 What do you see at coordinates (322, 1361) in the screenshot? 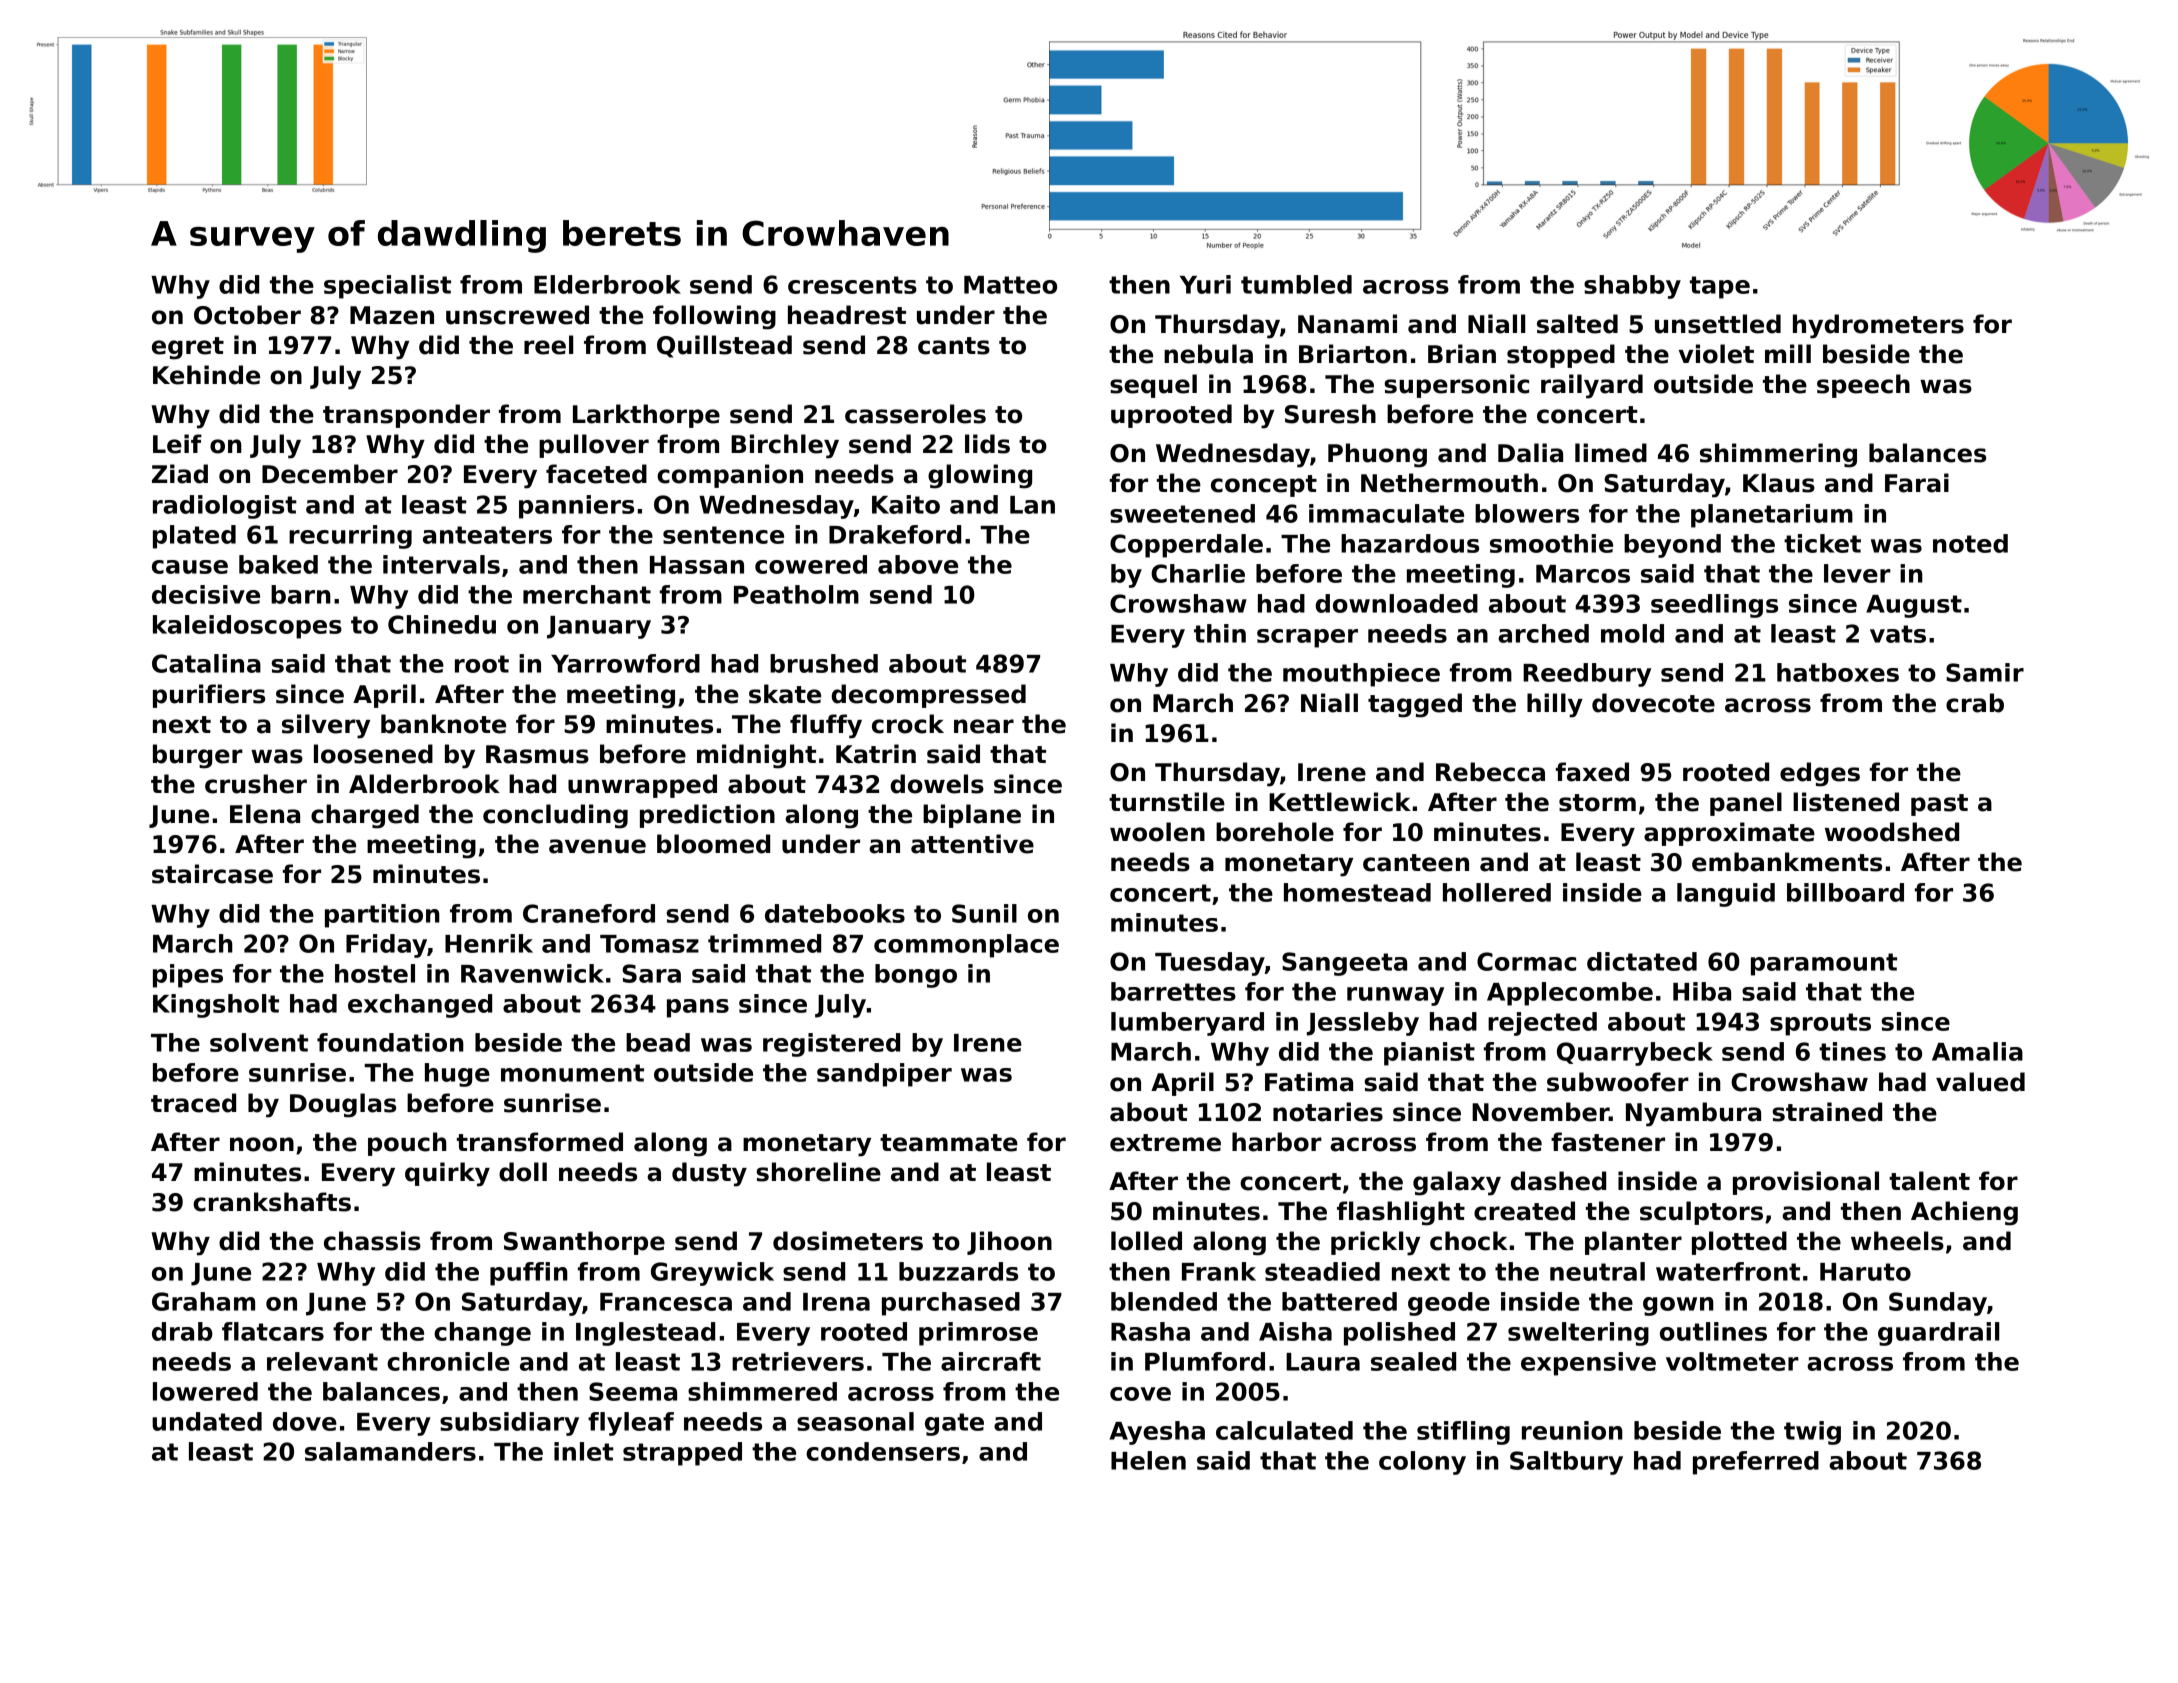
I see `relevant` at bounding box center [322, 1361].
